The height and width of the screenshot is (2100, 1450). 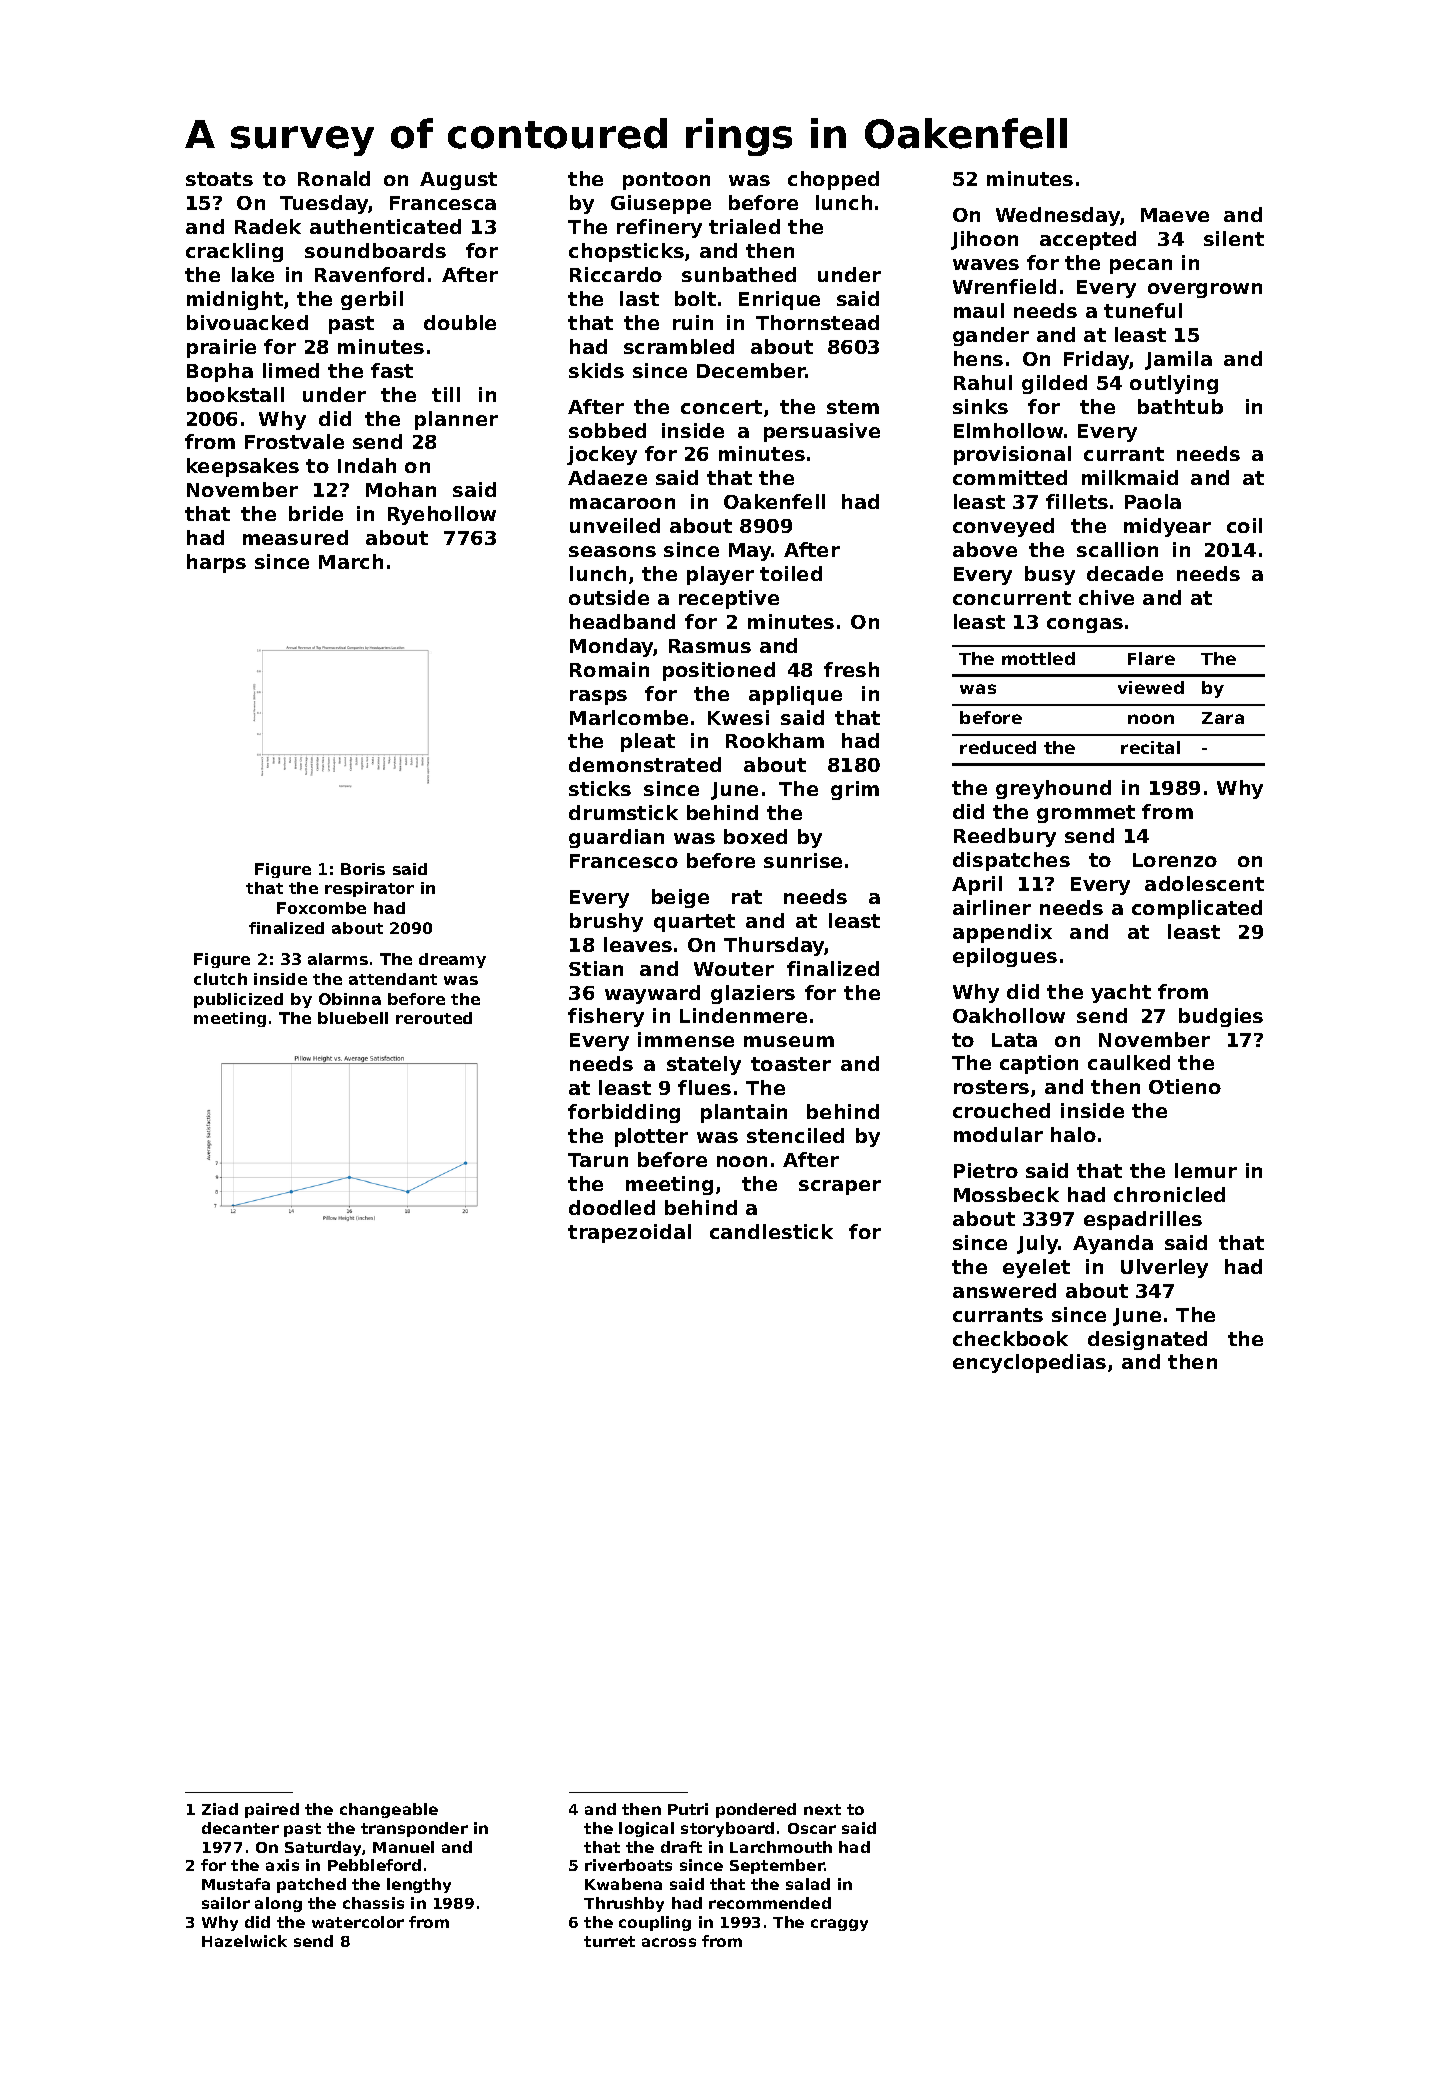 What do you see at coordinates (244, 1941) in the screenshot?
I see `Hazelwick` at bounding box center [244, 1941].
